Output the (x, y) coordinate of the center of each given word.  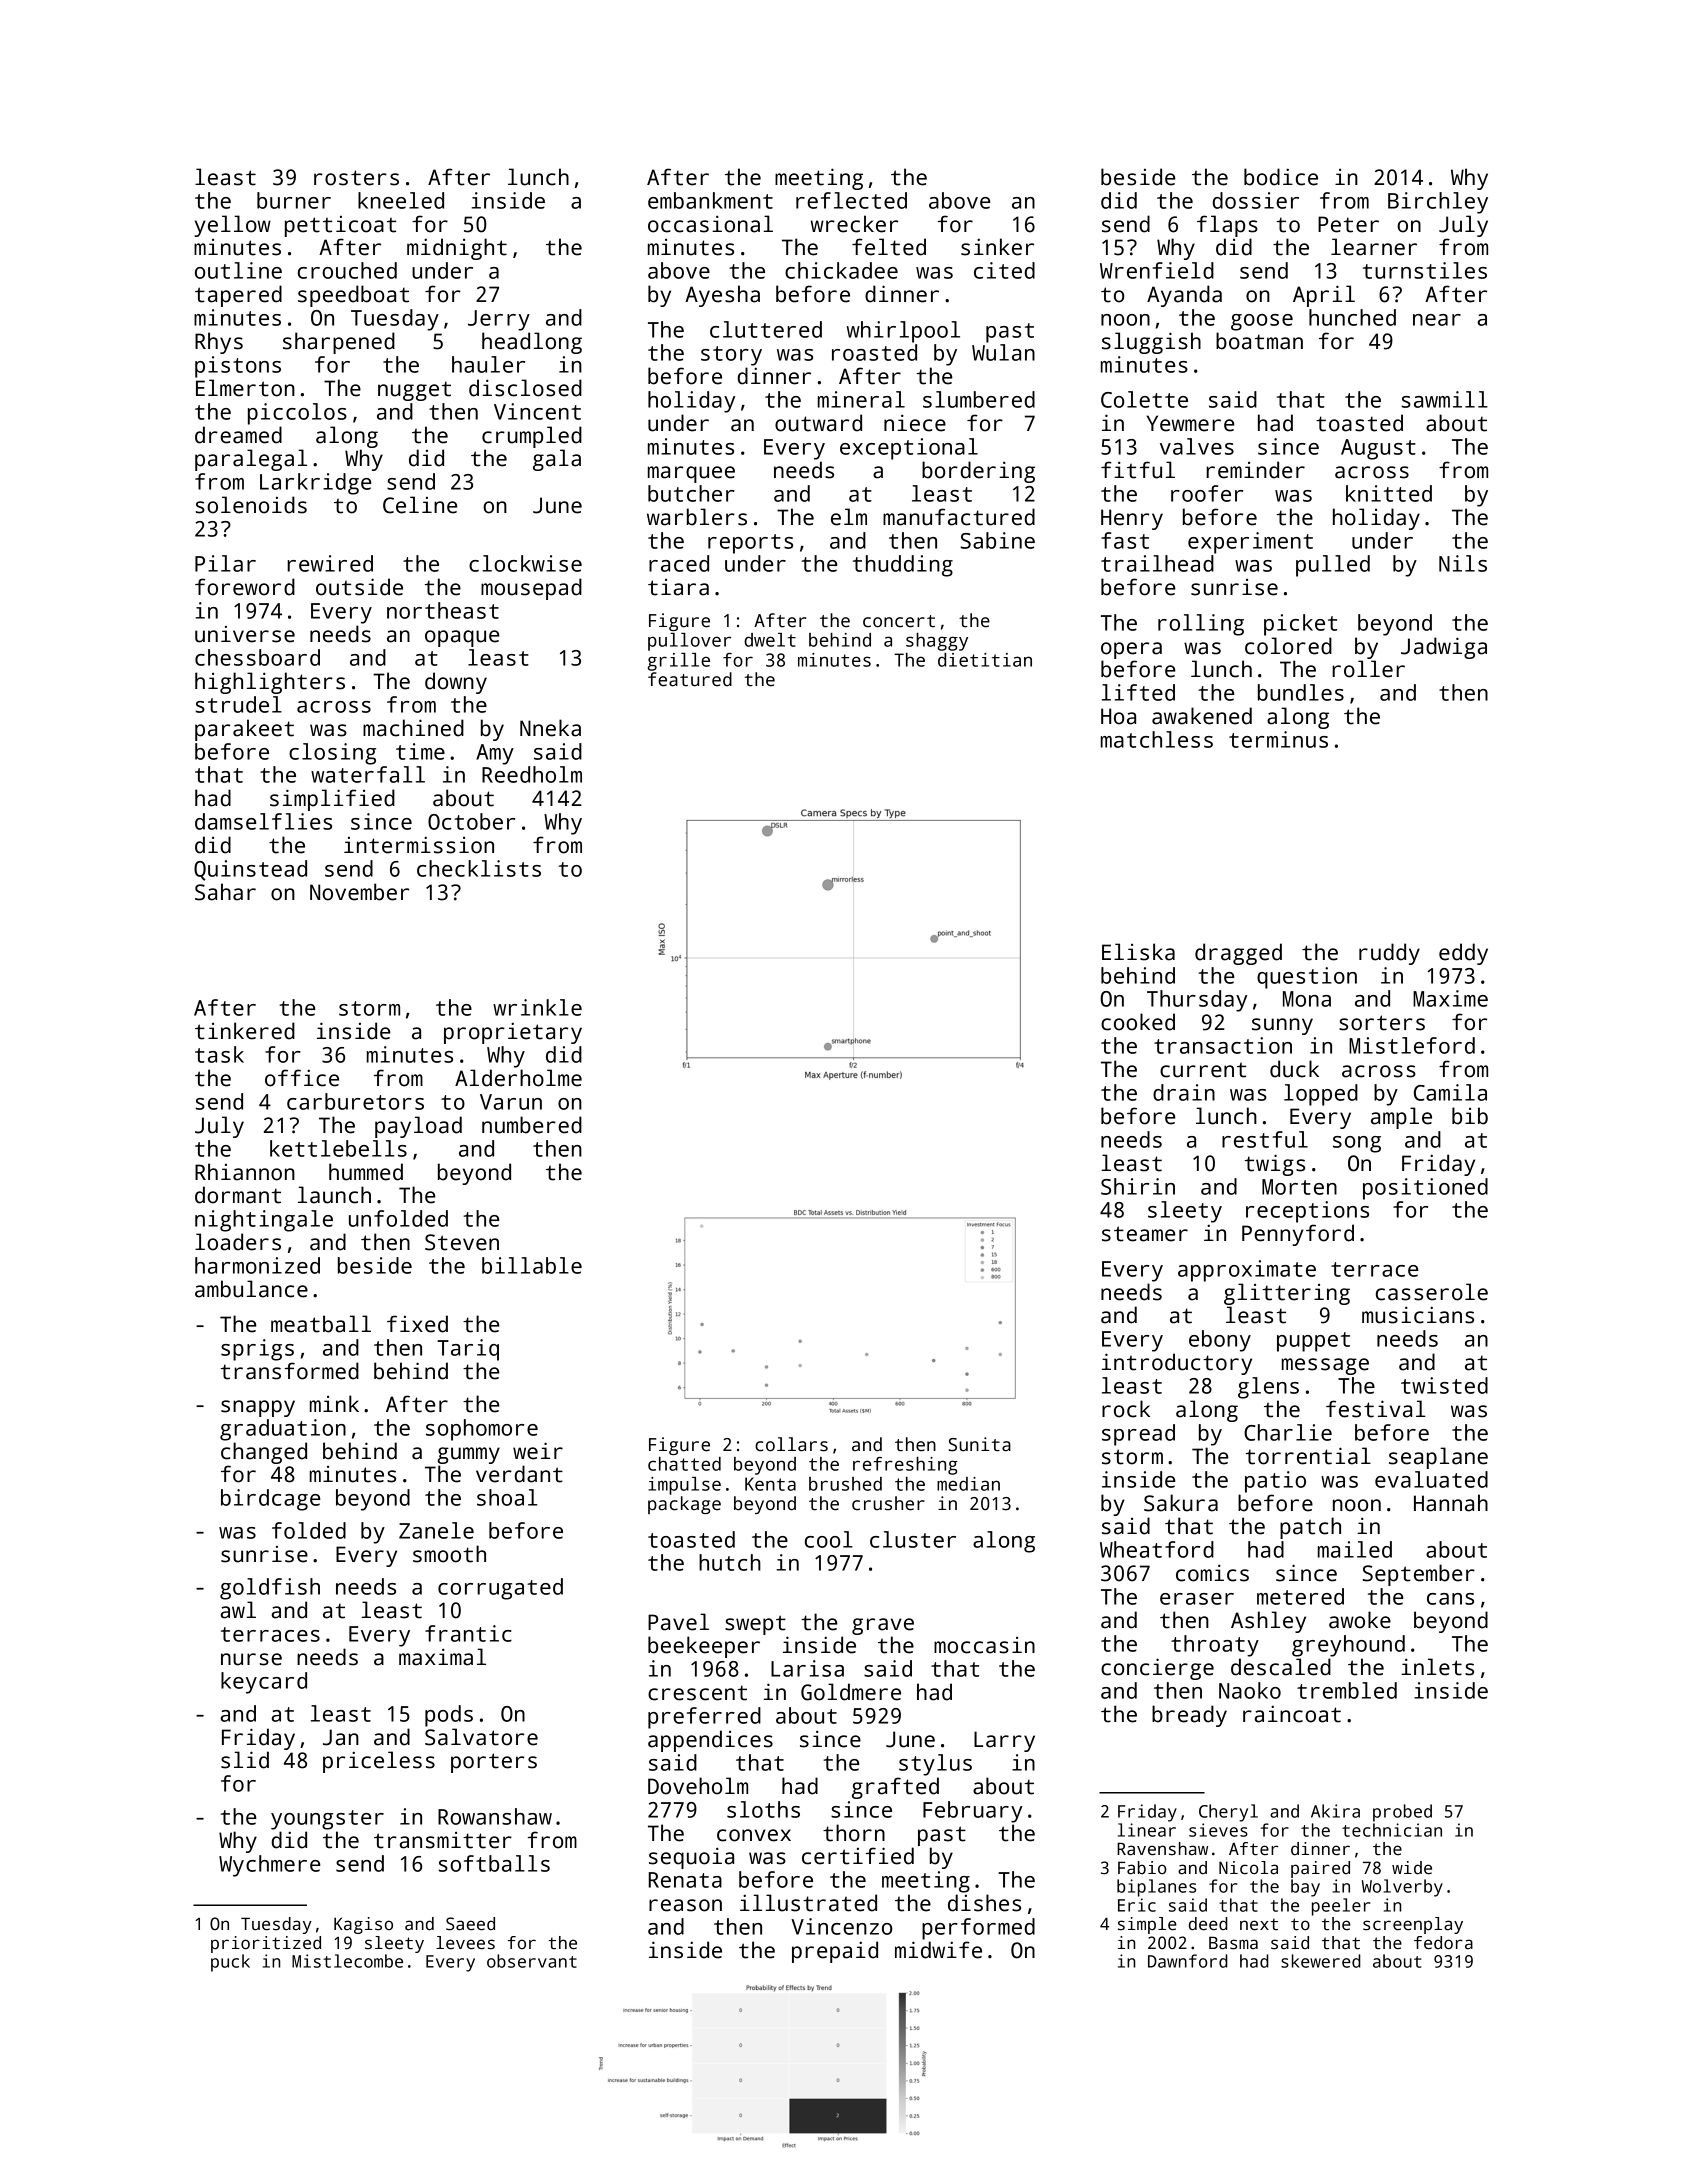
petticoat (340, 226)
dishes (984, 1903)
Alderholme (518, 1078)
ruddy (1389, 954)
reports (750, 544)
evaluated (1431, 1479)
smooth (449, 1554)
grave (883, 1626)
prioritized (266, 1944)
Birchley (1438, 203)
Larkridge (316, 484)
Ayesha (722, 296)
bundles (1301, 692)
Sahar (225, 892)
